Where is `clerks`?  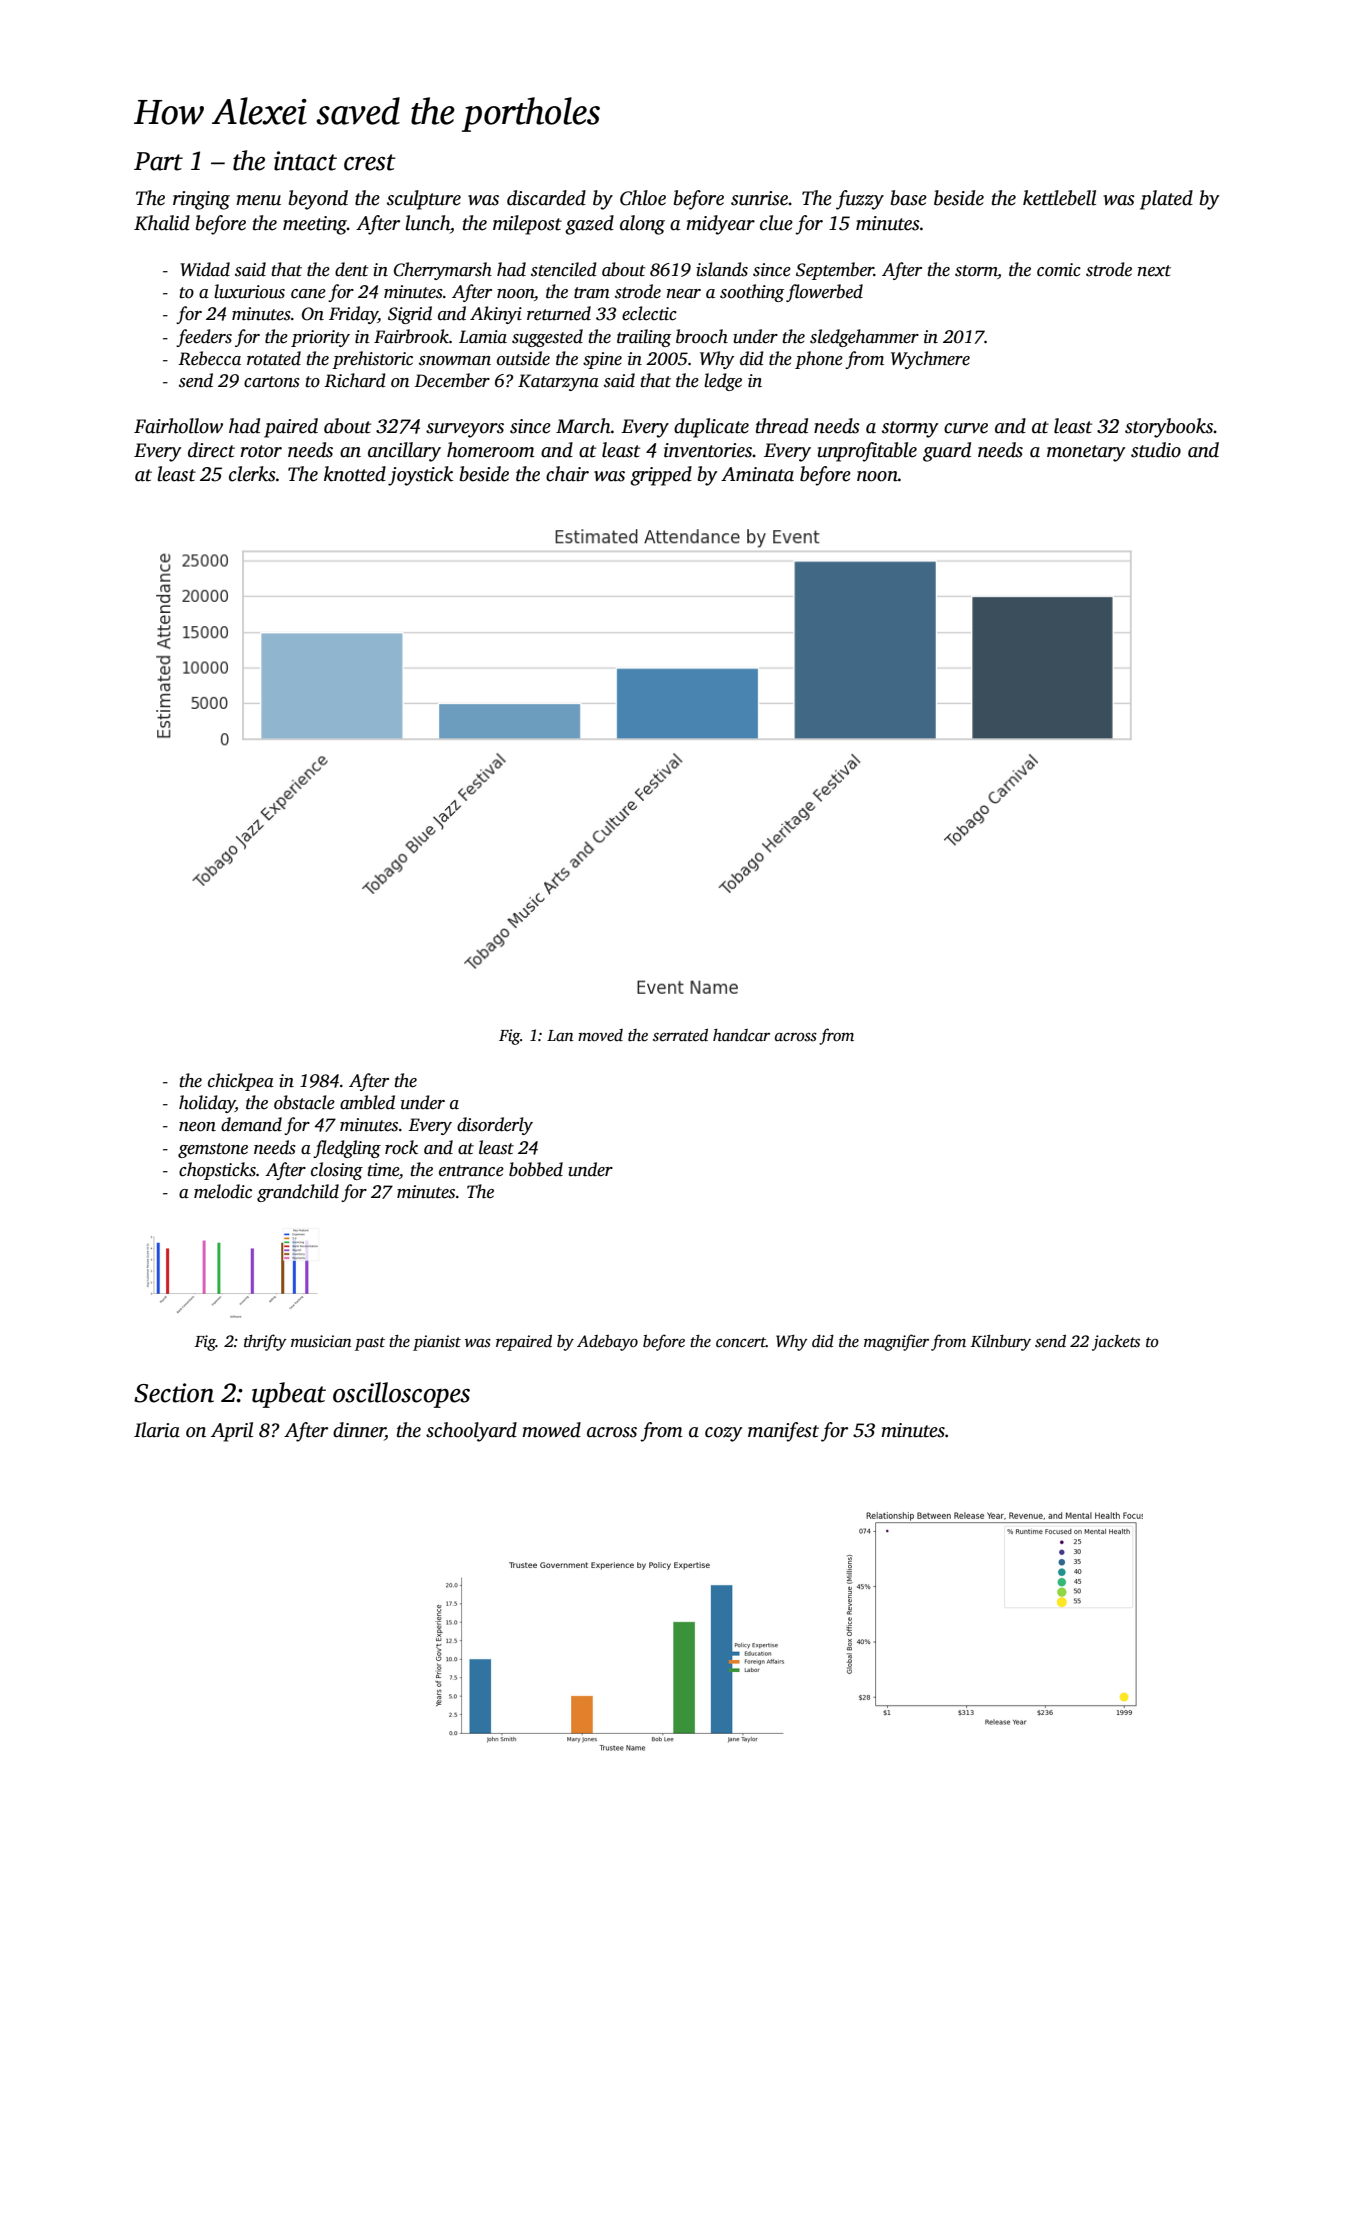 clerks is located at coordinates (252, 474).
